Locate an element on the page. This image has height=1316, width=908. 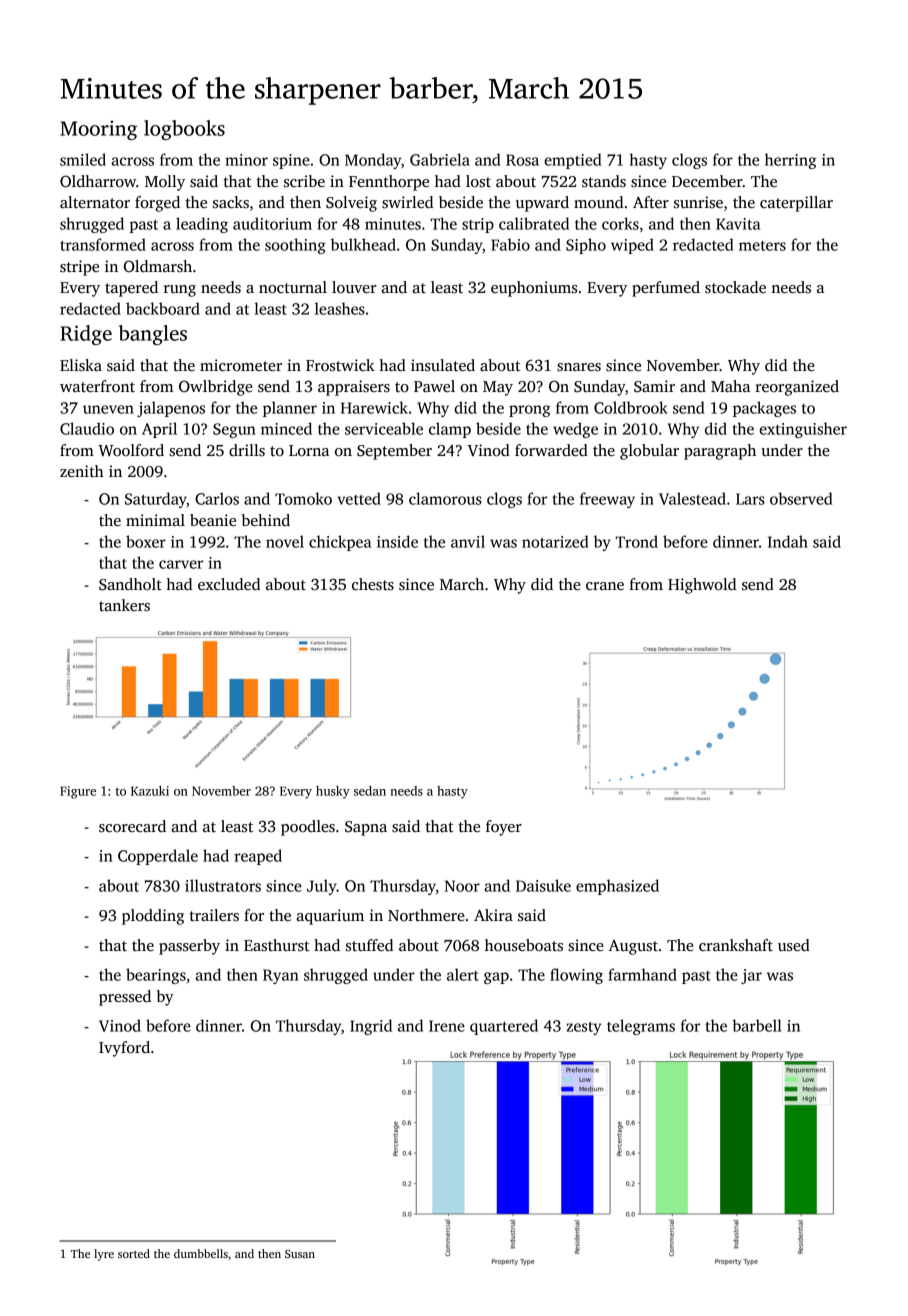
Claudio is located at coordinates (87, 428).
